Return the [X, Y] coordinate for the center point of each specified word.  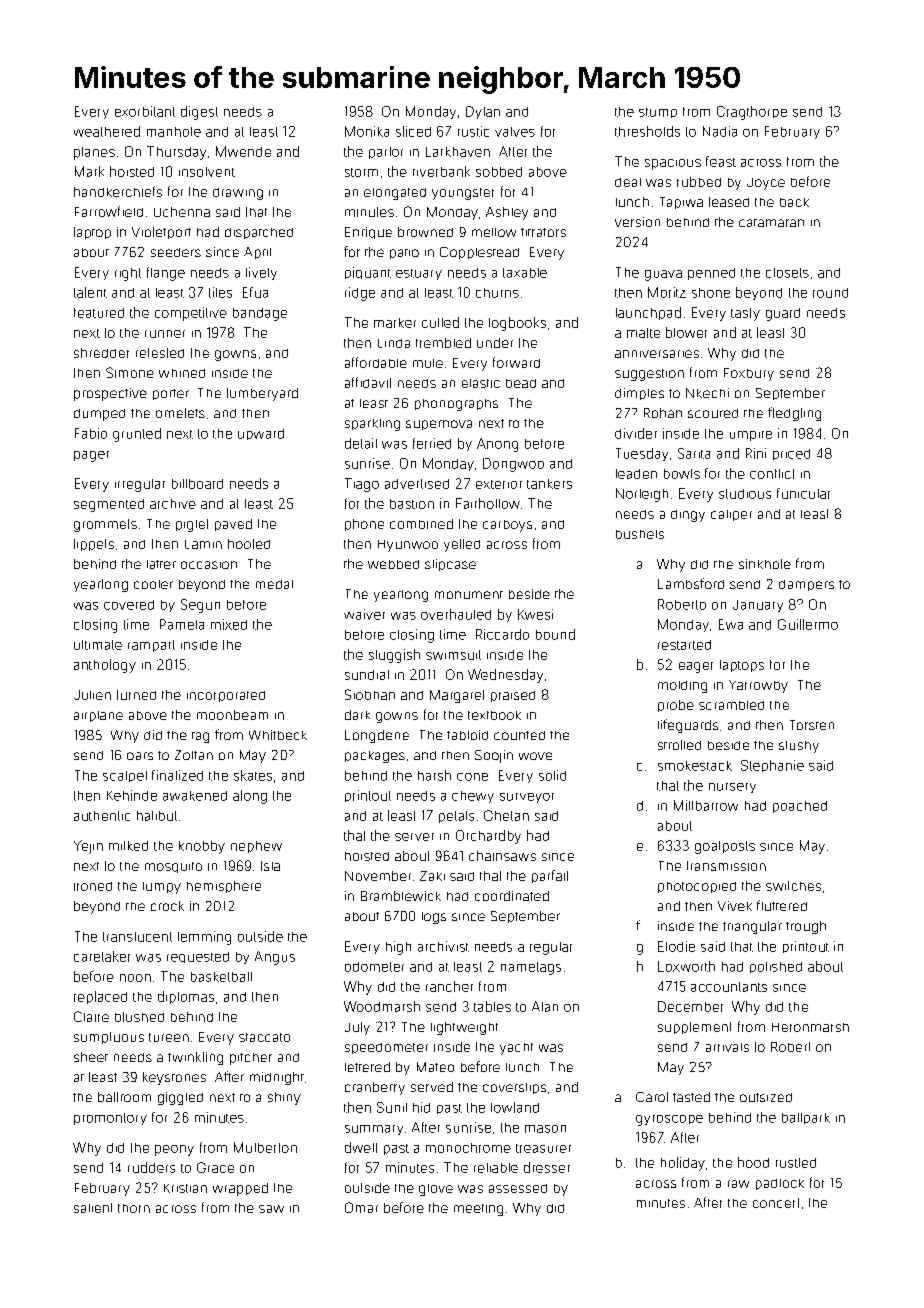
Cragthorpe [752, 113]
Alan [545, 1006]
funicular [803, 493]
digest [199, 113]
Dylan [483, 112]
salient [93, 1208]
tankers [549, 484]
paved [233, 525]
